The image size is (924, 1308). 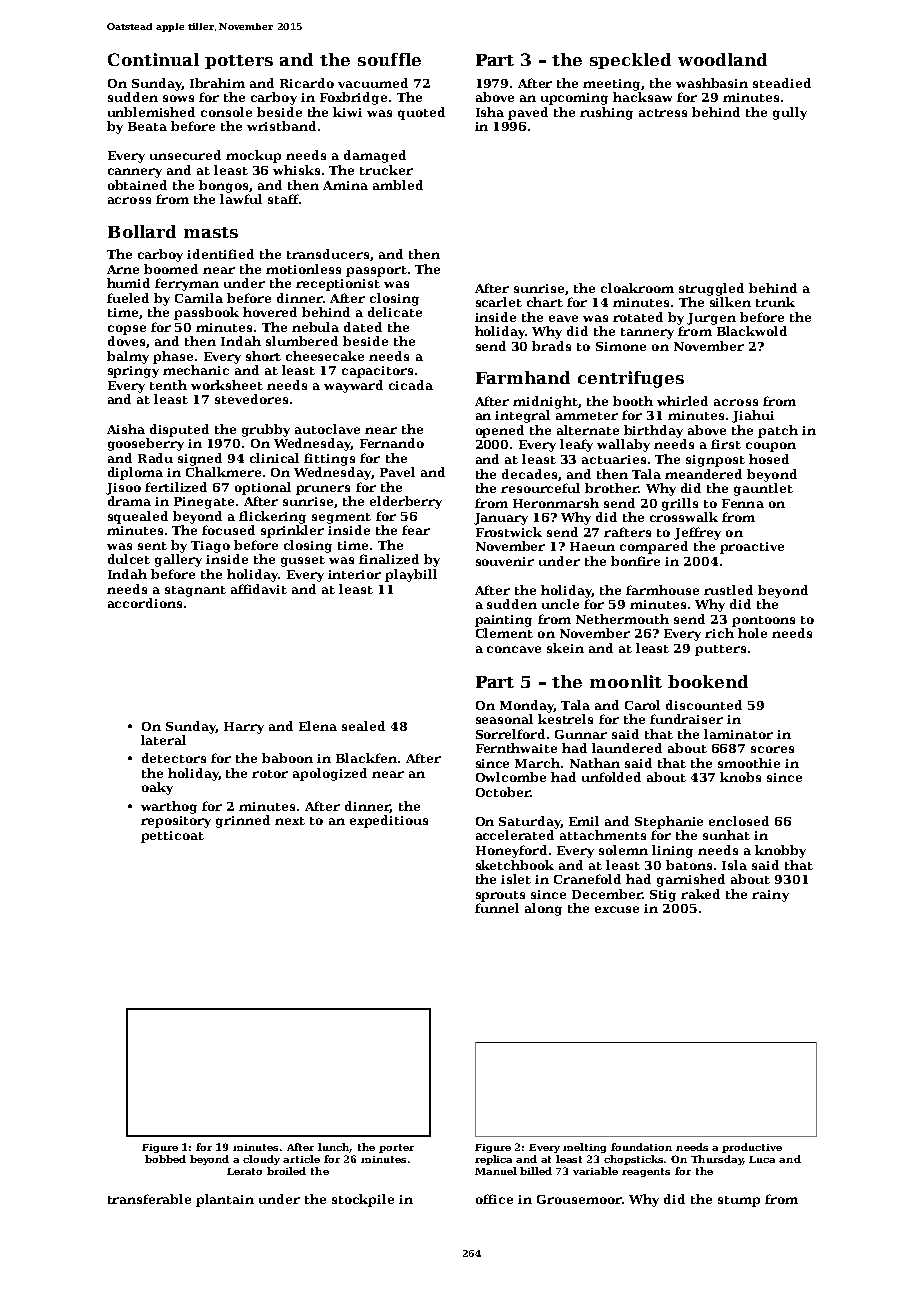 What do you see at coordinates (622, 619) in the image?
I see `Nethermouth` at bounding box center [622, 619].
